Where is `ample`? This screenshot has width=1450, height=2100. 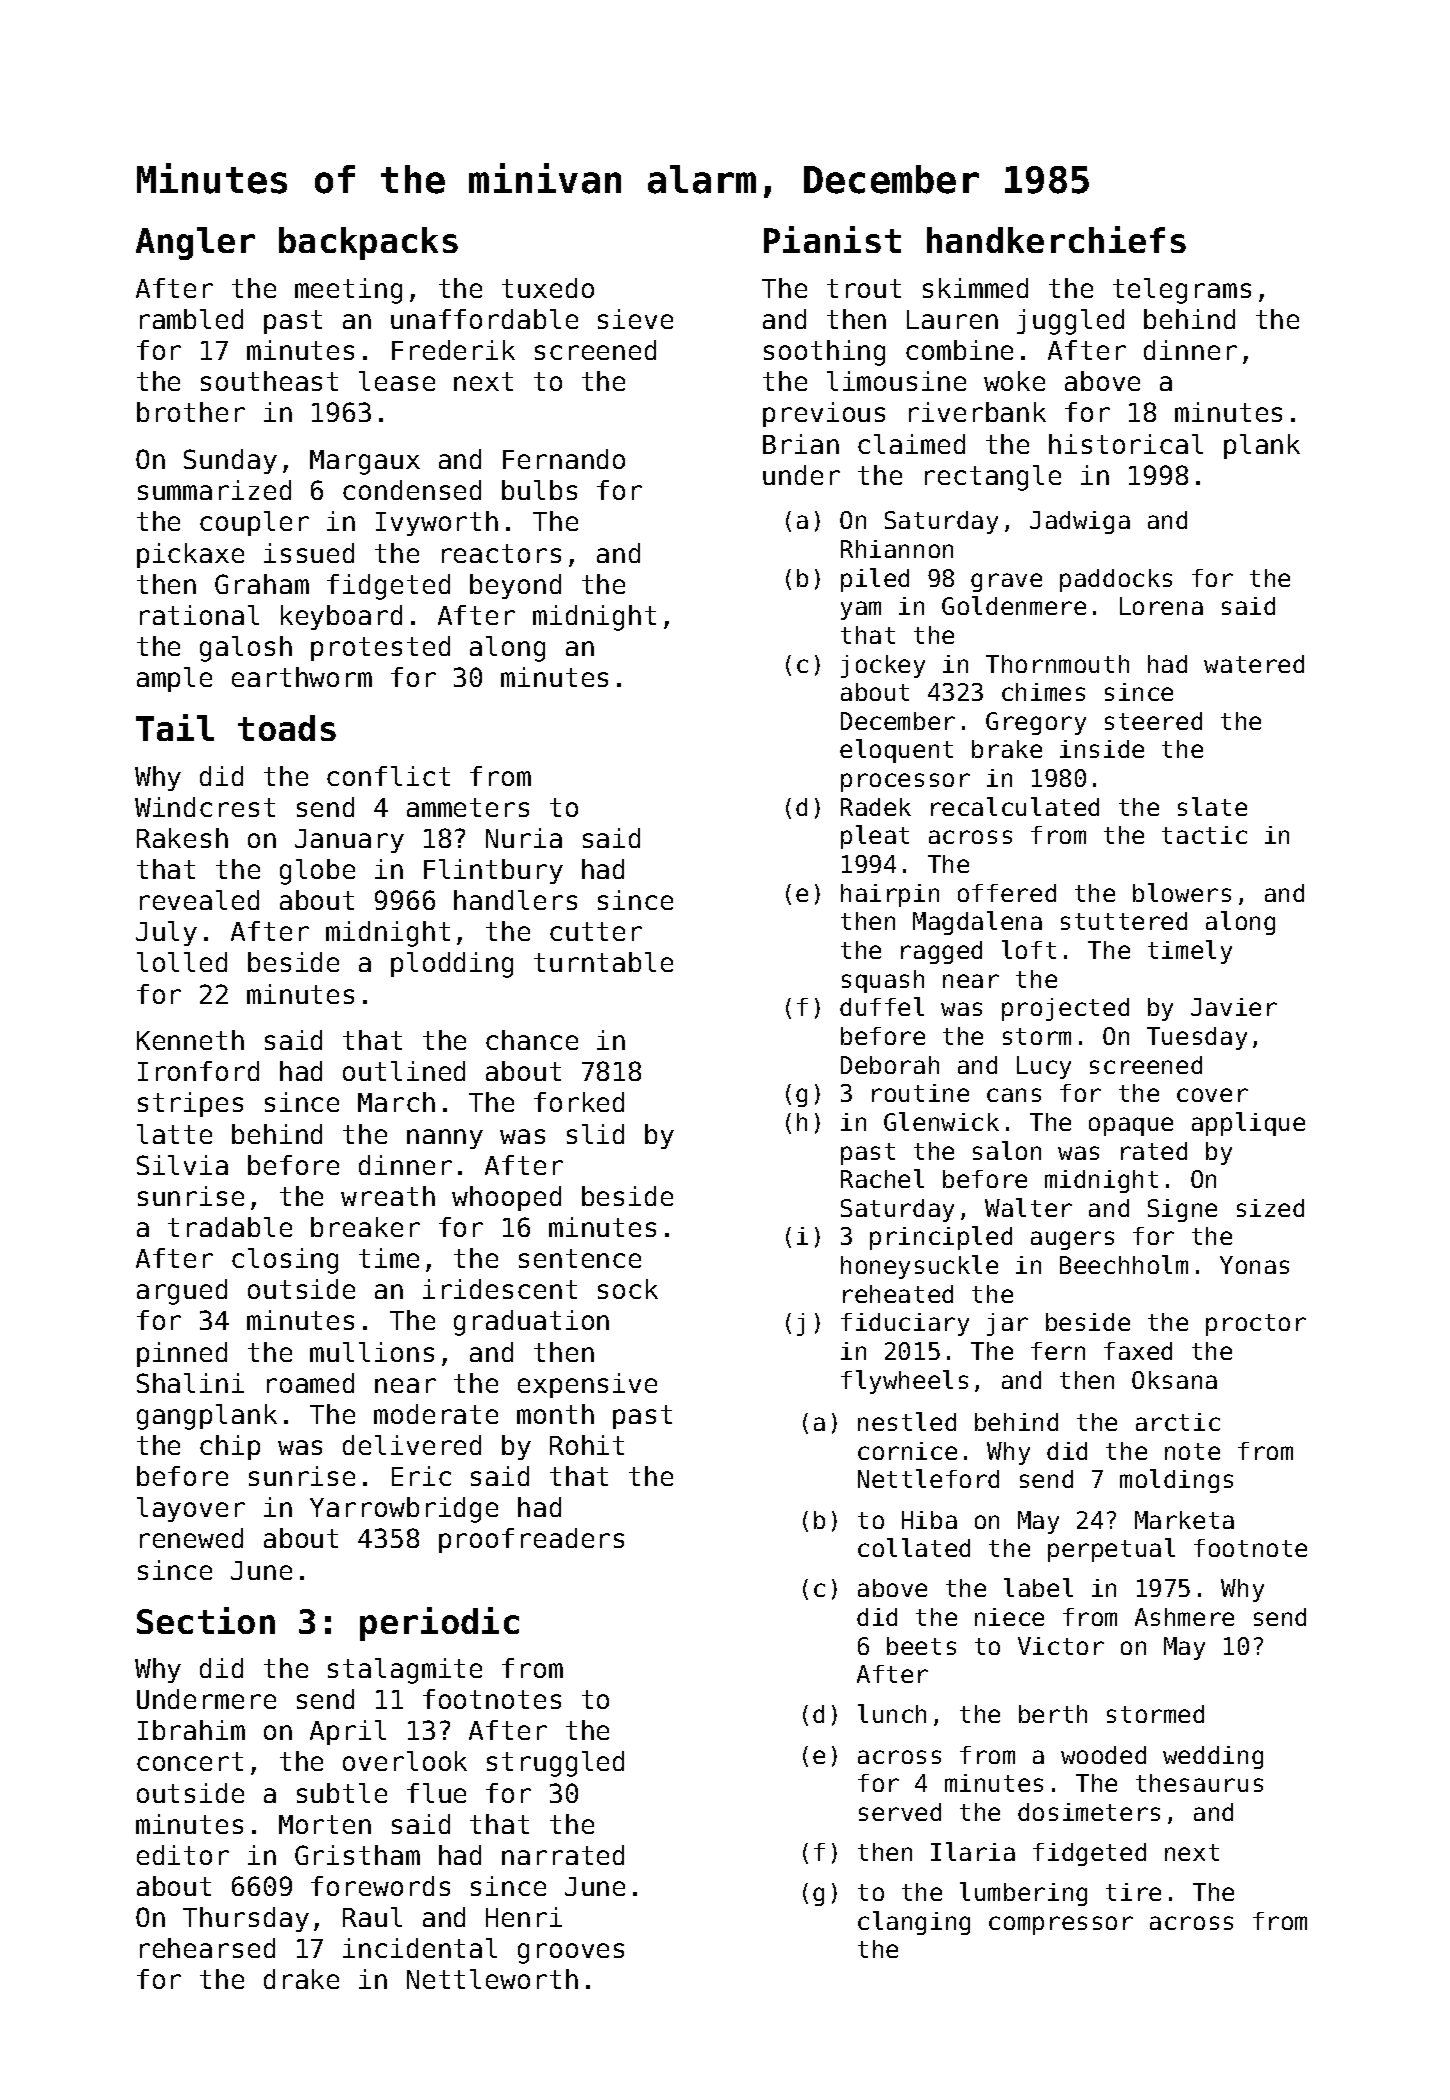 ample is located at coordinates (174, 679).
